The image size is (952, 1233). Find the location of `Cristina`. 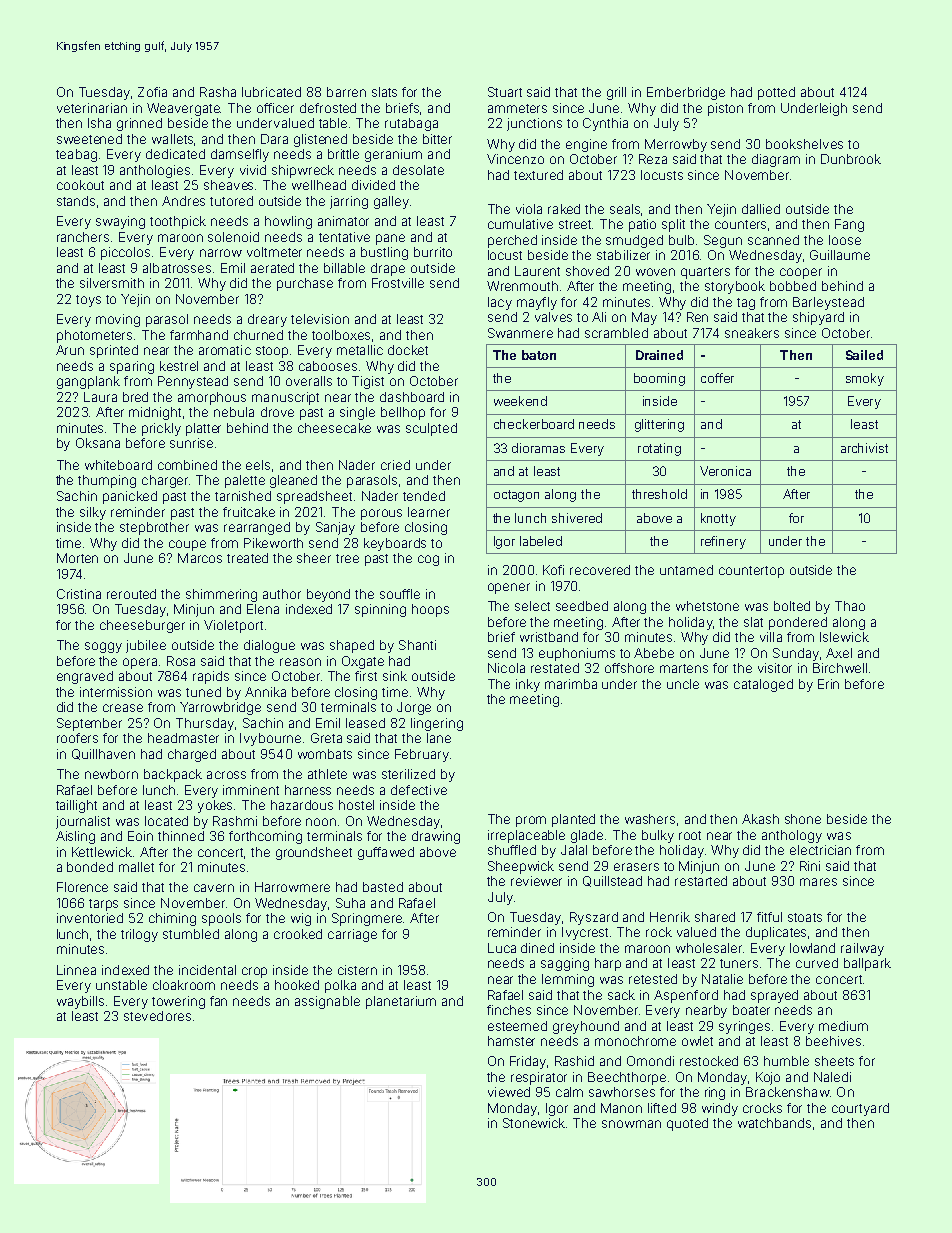

Cristina is located at coordinates (79, 594).
